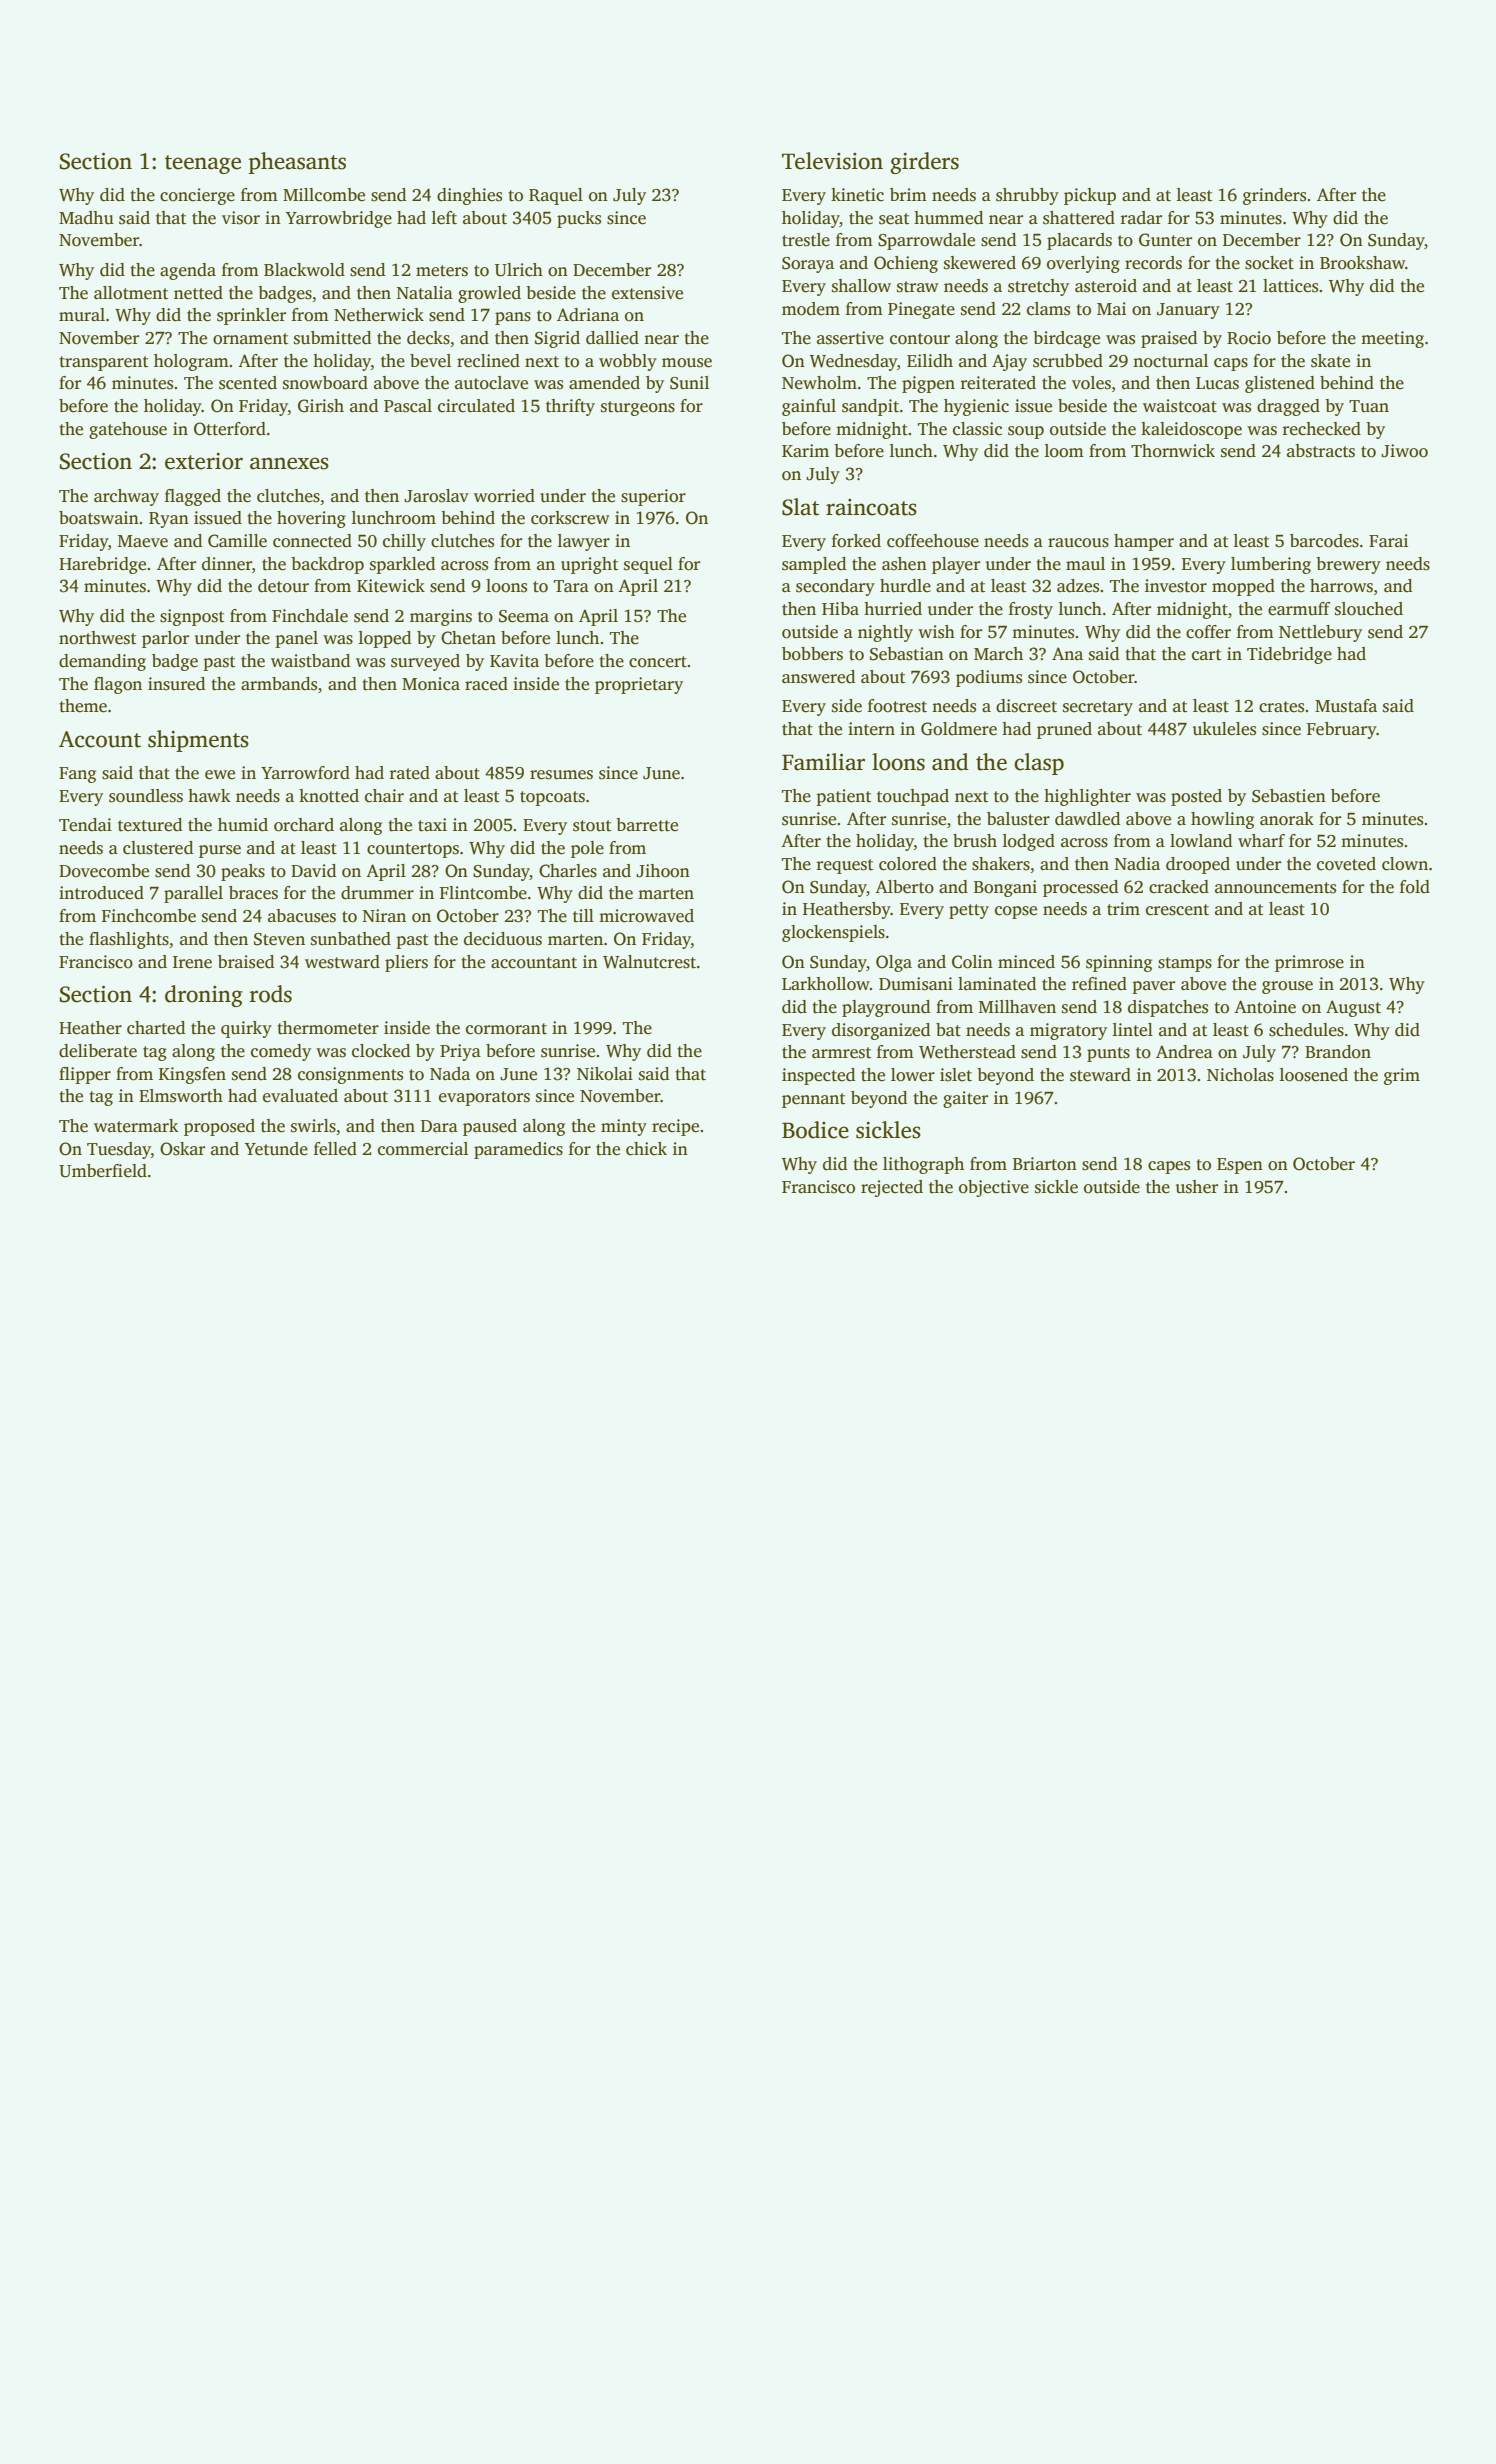  I want to click on February, so click(1342, 730).
